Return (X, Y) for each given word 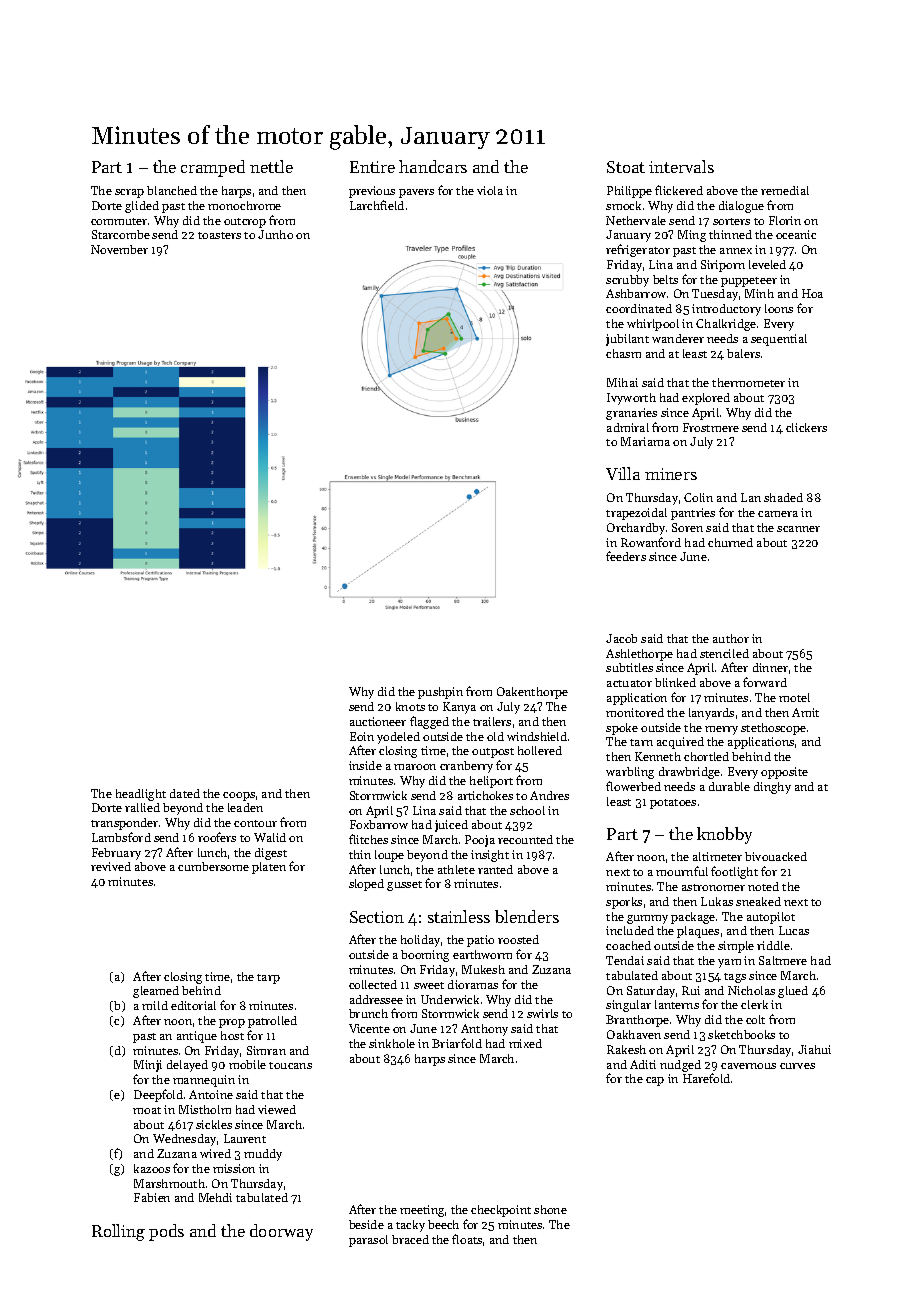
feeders (626, 556)
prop (232, 1023)
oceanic (796, 234)
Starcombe (121, 234)
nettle (271, 166)
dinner (770, 667)
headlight (141, 795)
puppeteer (749, 282)
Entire (372, 167)
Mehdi (215, 1197)
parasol (368, 1241)
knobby (724, 835)
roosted (518, 939)
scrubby (627, 281)
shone (550, 1209)
